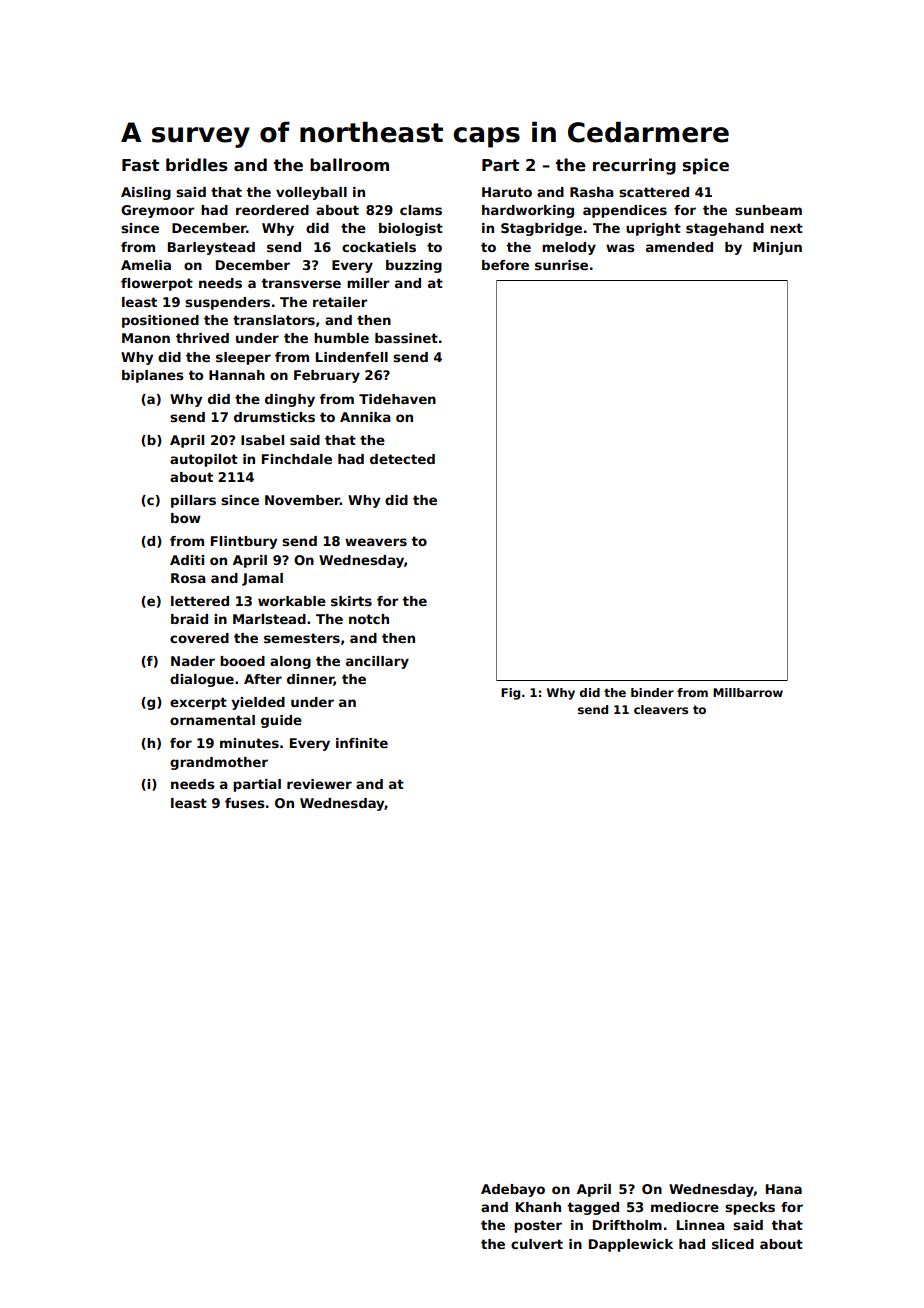 The image size is (924, 1308). I want to click on Hana, so click(784, 1189).
